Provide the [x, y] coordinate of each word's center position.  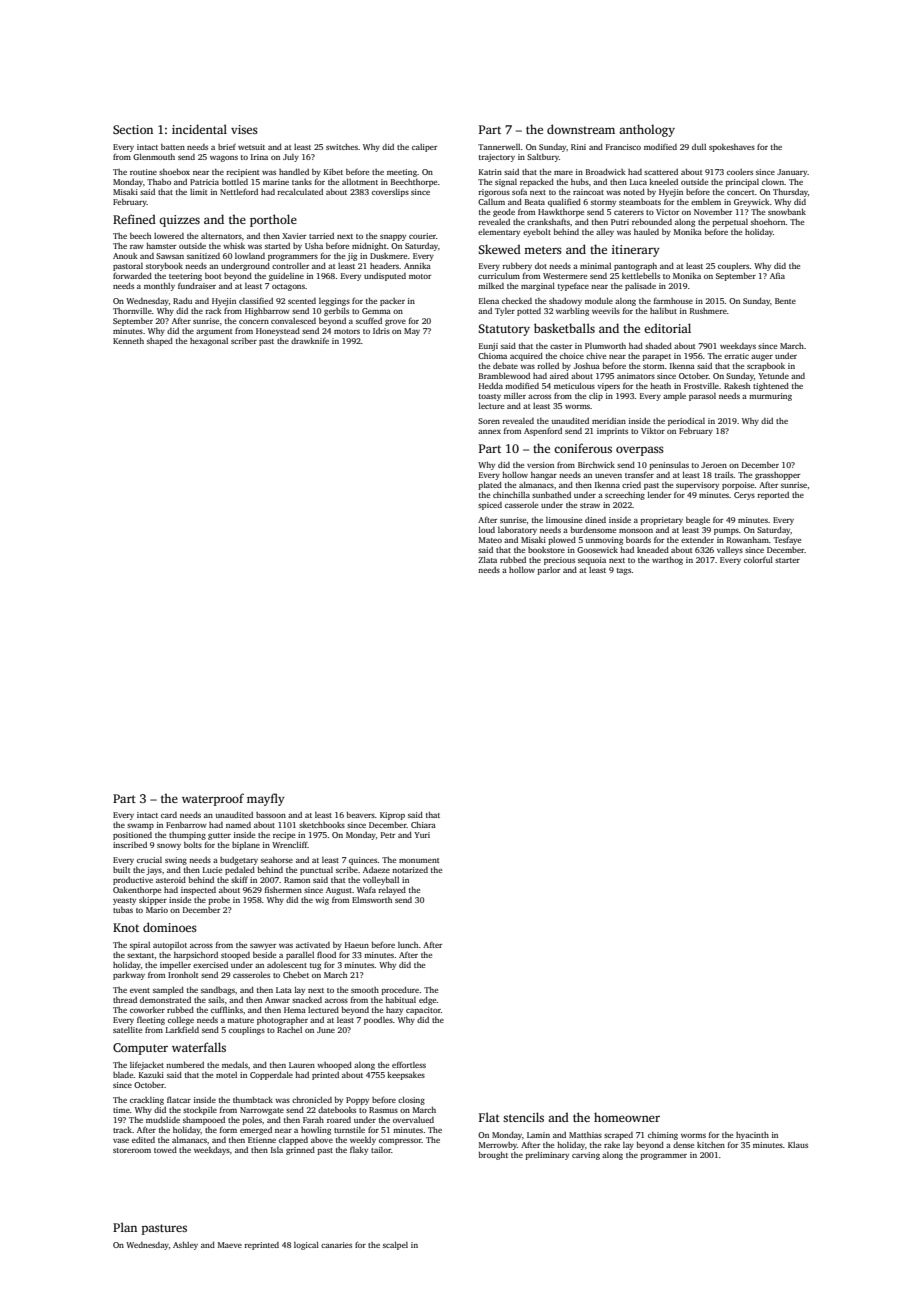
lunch [408, 945]
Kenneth [128, 341]
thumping [187, 836]
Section [133, 129]
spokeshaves [732, 148]
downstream [581, 129]
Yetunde [773, 376]
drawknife [310, 341]
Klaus [798, 1145]
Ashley [185, 1246]
